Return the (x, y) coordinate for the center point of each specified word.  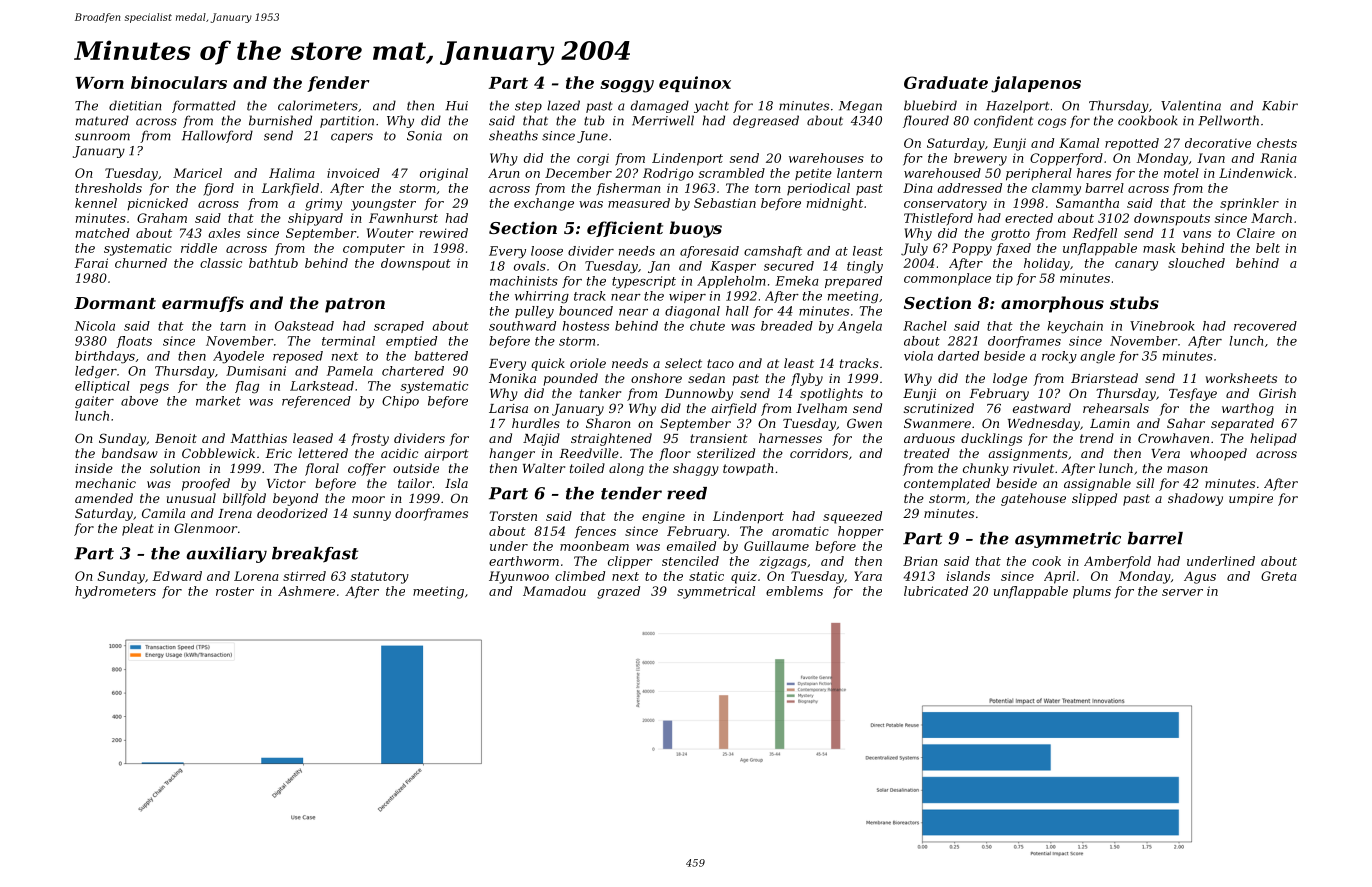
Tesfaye (1193, 394)
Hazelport (1017, 106)
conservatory (945, 205)
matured (102, 120)
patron (355, 305)
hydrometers (115, 592)
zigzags (783, 563)
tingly (865, 267)
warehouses (826, 158)
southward (522, 326)
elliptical (102, 387)
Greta (1279, 576)
